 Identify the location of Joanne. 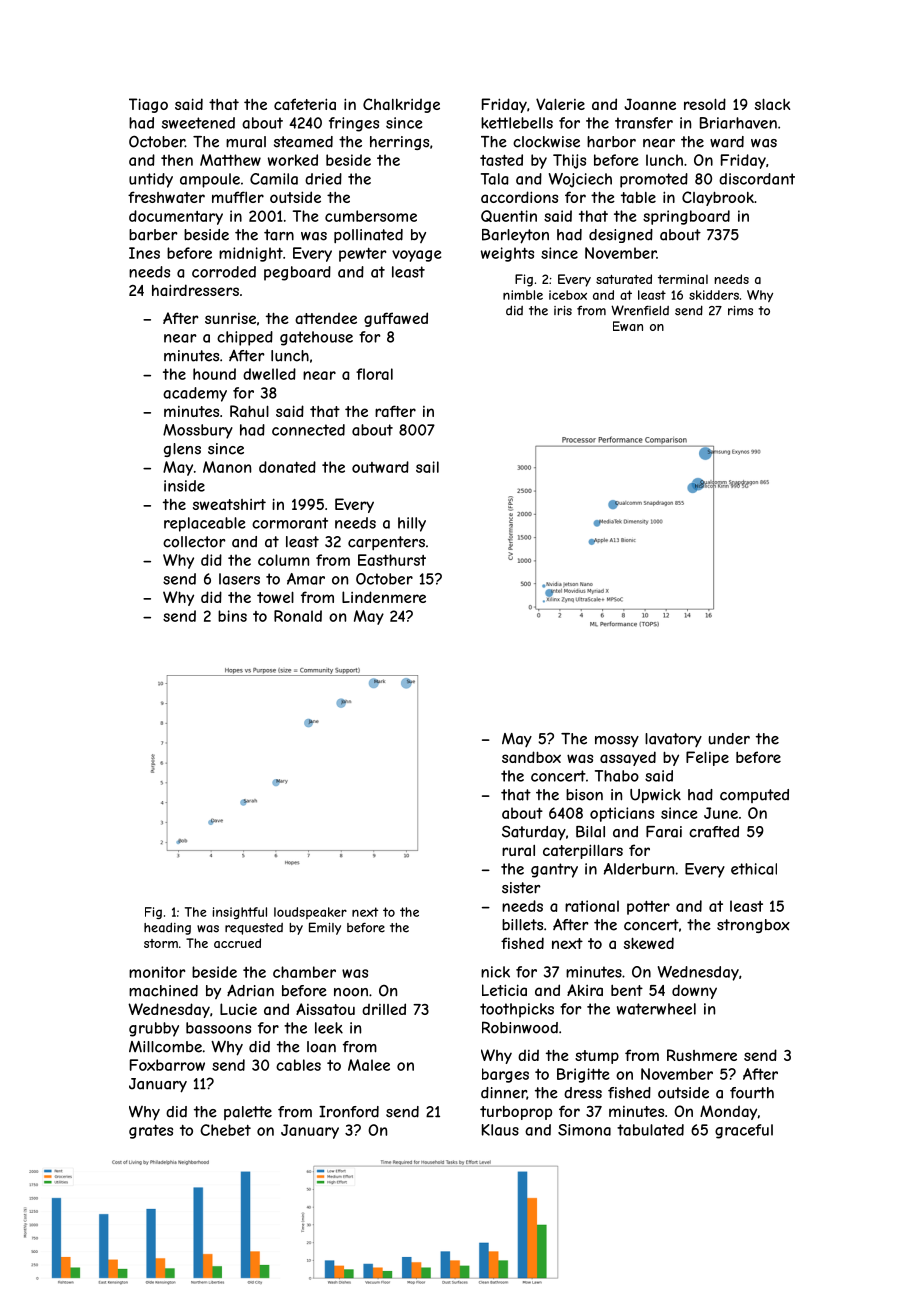
(650, 104).
